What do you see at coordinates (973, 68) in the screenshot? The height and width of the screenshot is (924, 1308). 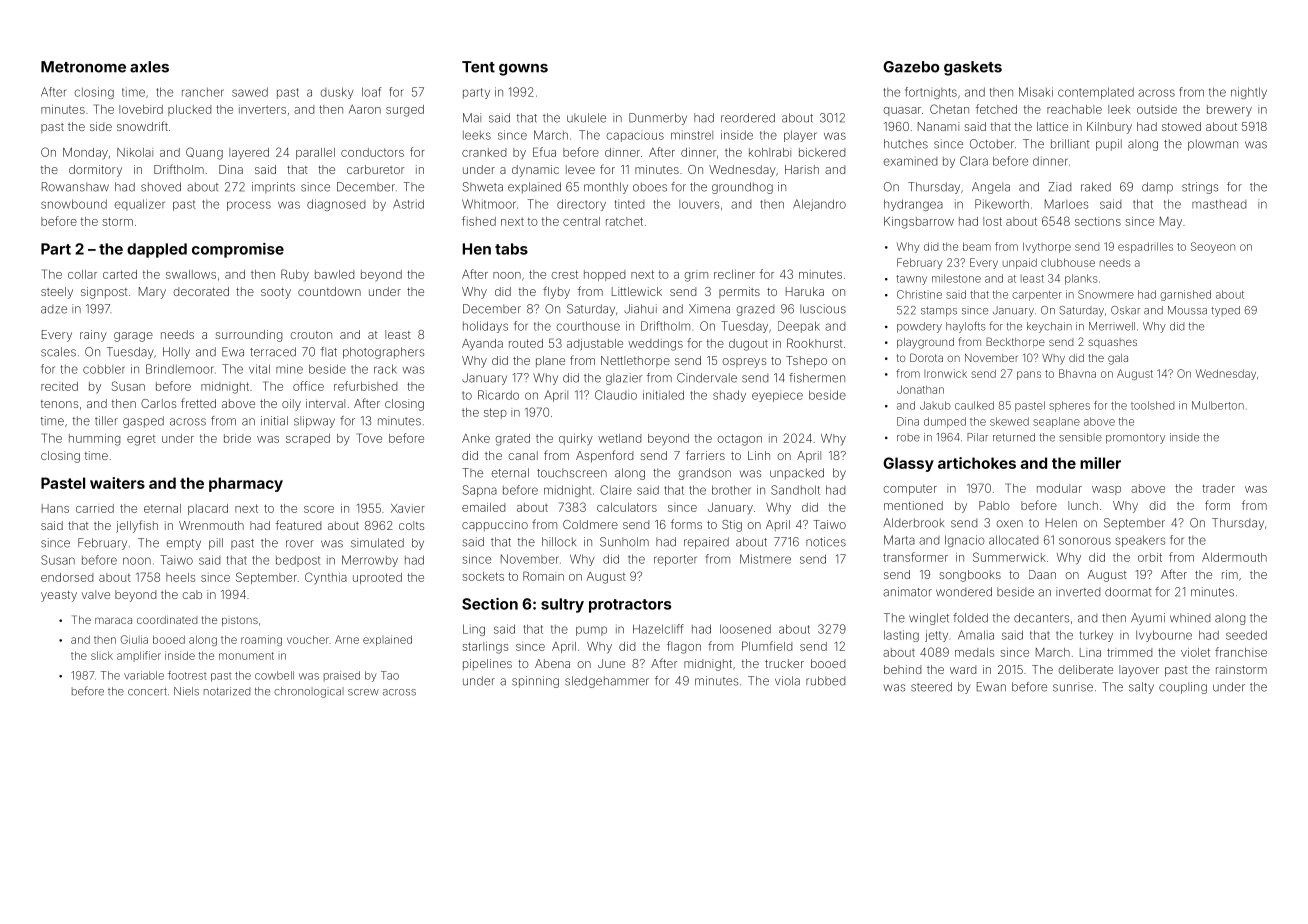 I see `gaskets` at bounding box center [973, 68].
